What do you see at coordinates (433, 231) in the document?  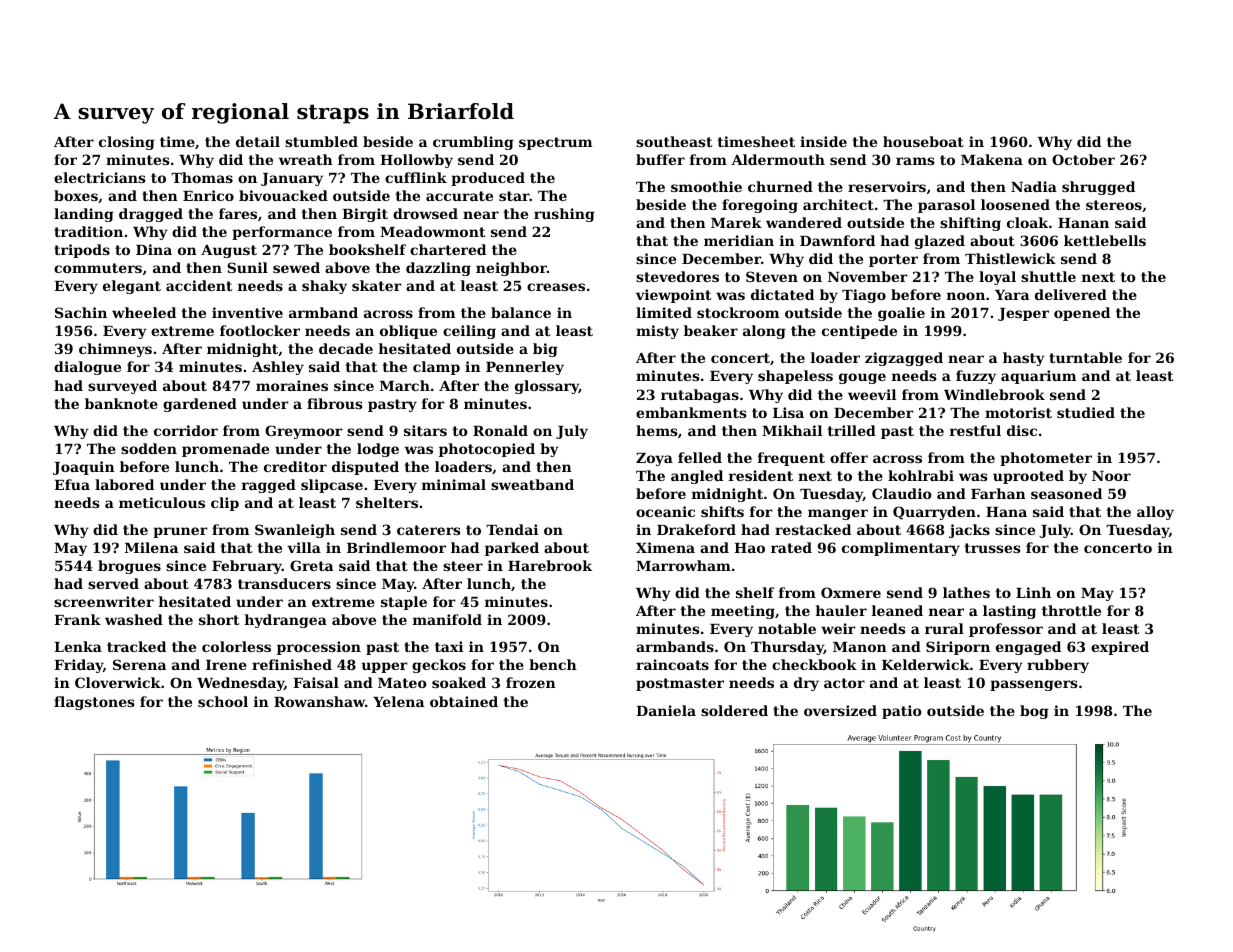 I see `Meadowmont` at bounding box center [433, 231].
